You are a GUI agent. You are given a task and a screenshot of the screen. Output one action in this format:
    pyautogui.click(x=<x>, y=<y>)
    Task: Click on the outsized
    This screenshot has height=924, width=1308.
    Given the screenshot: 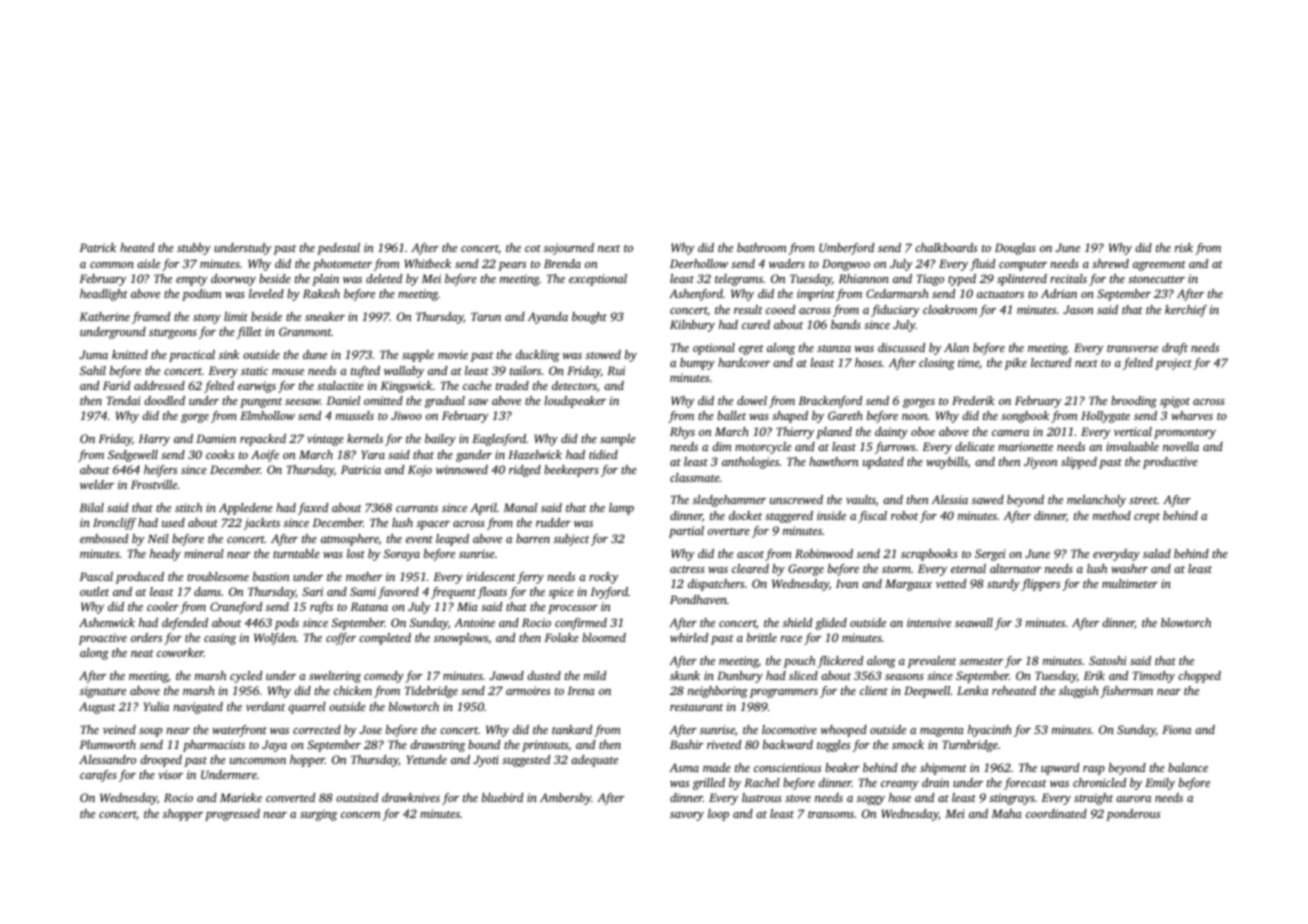 What is the action you would take?
    pyautogui.click(x=357, y=797)
